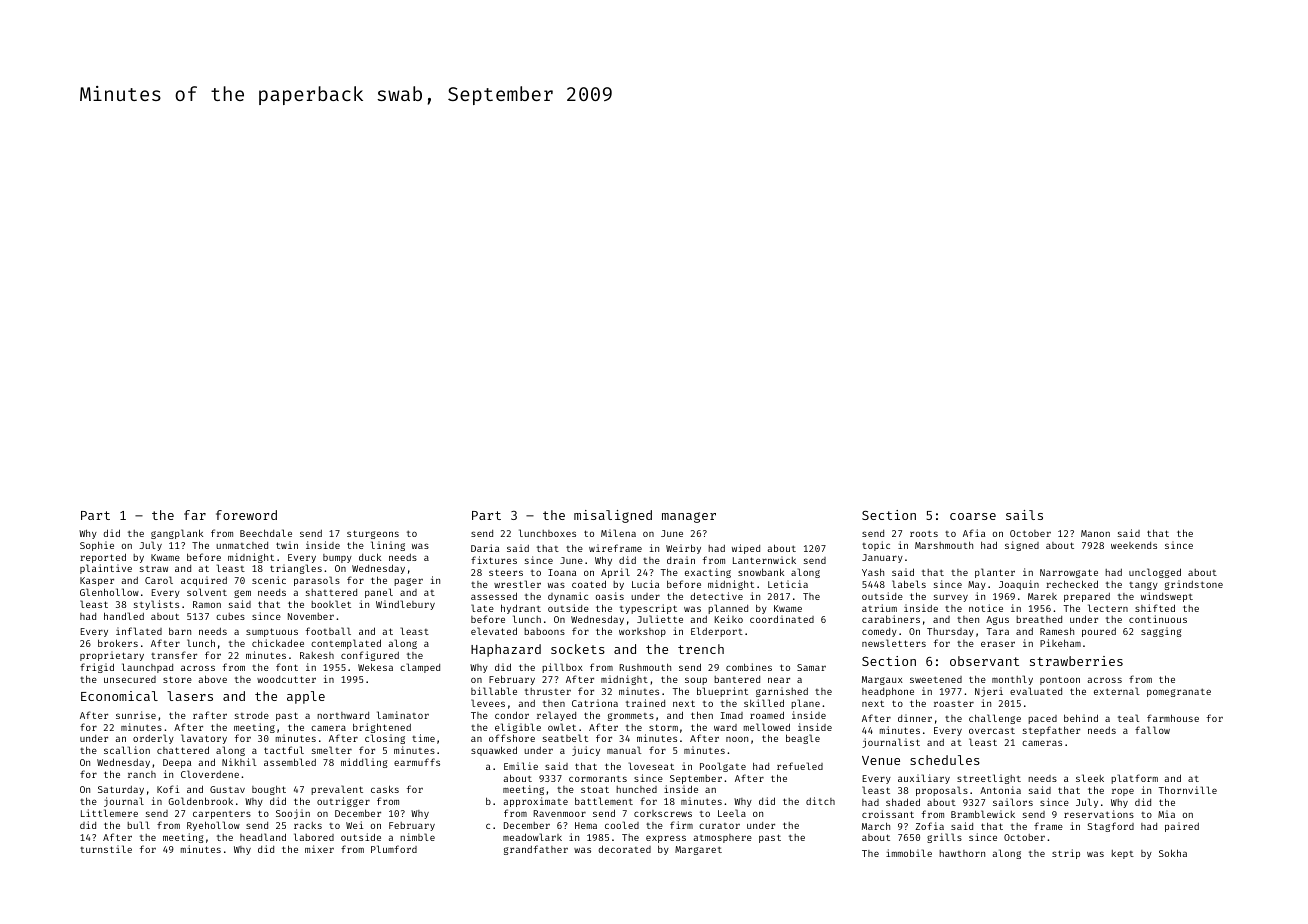 This screenshot has height=924, width=1308. What do you see at coordinates (1095, 533) in the screenshot?
I see `Manon` at bounding box center [1095, 533].
